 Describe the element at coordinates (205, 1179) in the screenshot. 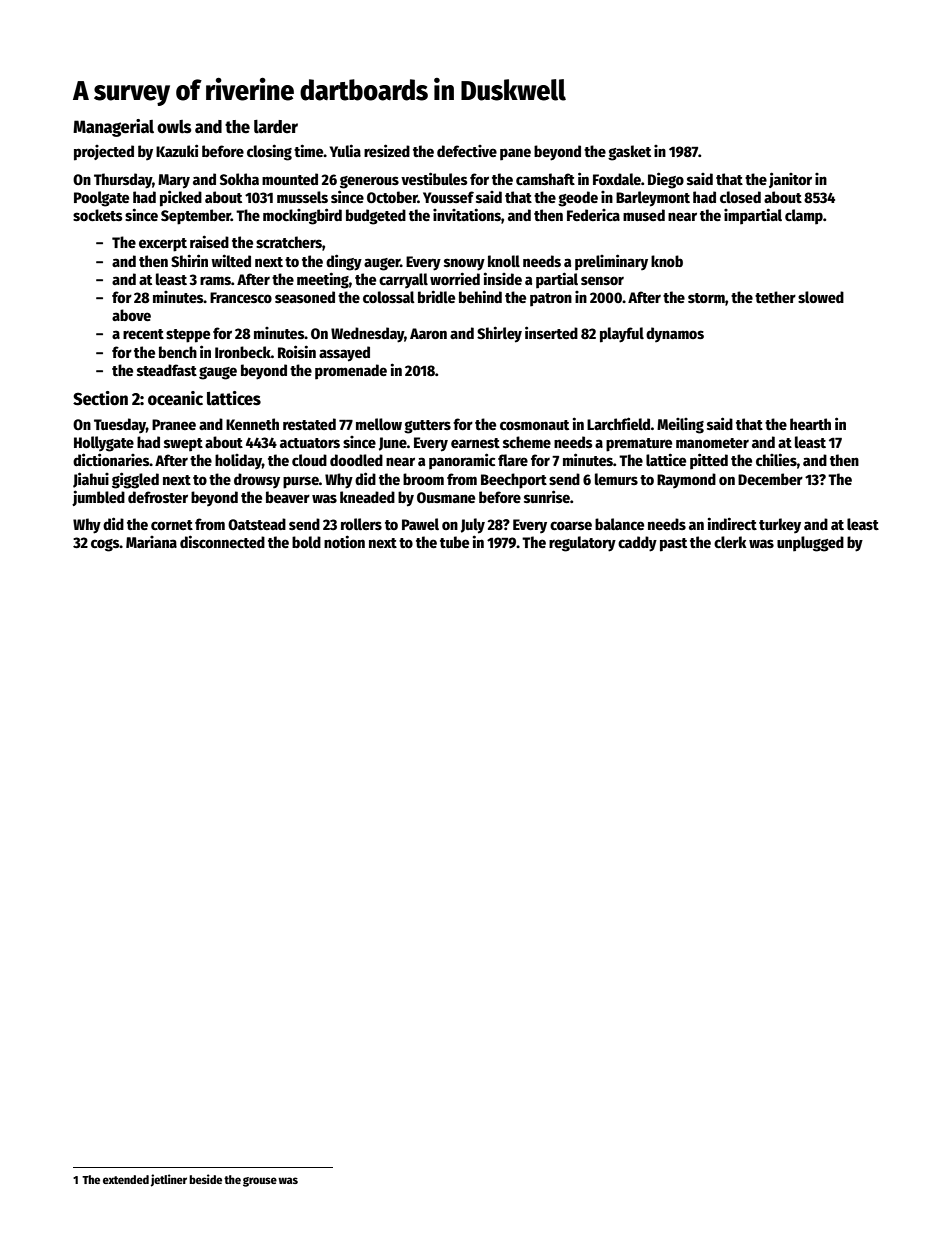

I see `beside` at that location.
